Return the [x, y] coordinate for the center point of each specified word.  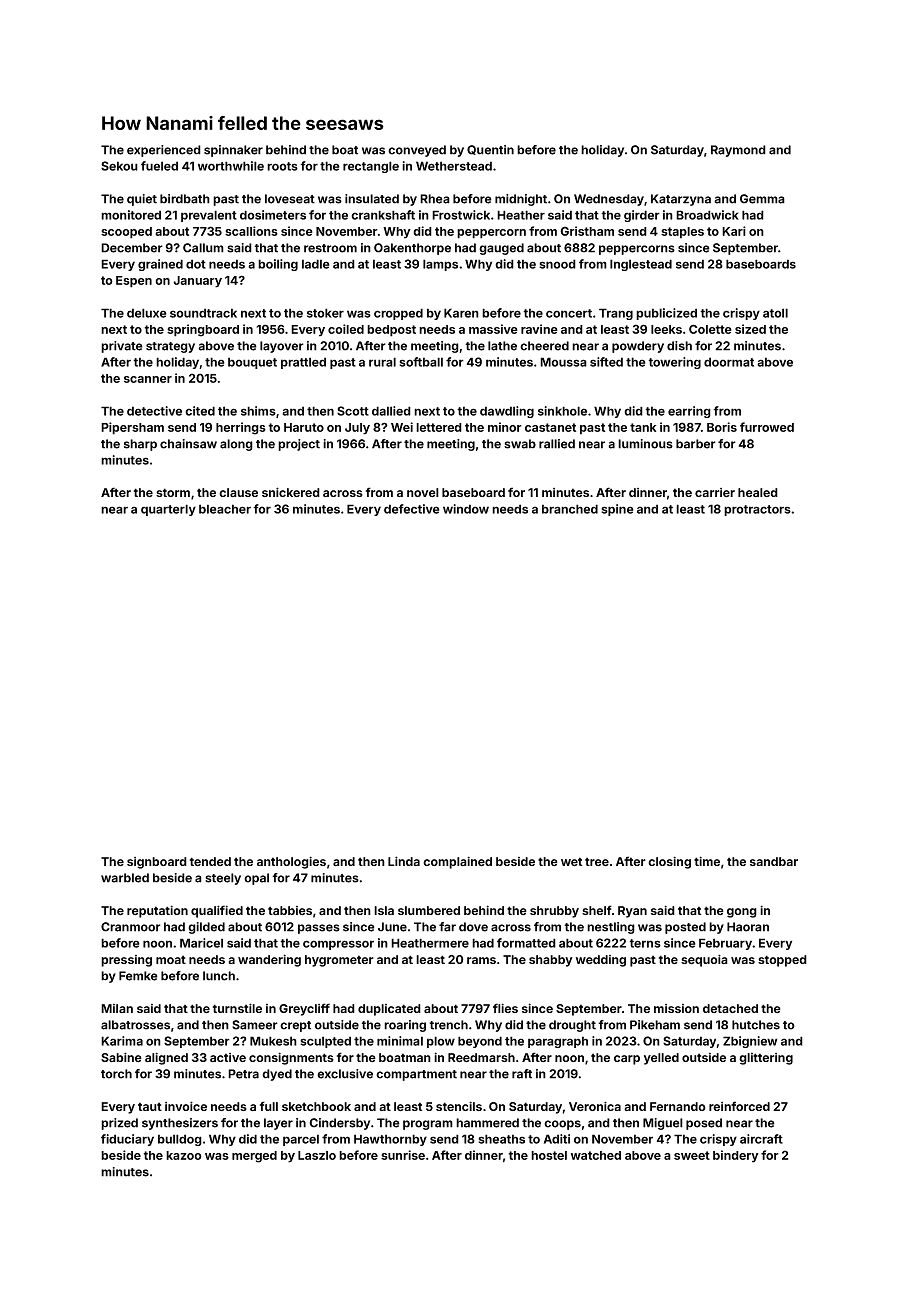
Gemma [762, 199]
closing [669, 862]
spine [617, 510]
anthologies [291, 862]
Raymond [738, 151]
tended [210, 861]
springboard [203, 330]
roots [282, 166]
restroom [330, 248]
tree [597, 861]
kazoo [184, 1155]
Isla [384, 910]
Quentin [490, 150]
